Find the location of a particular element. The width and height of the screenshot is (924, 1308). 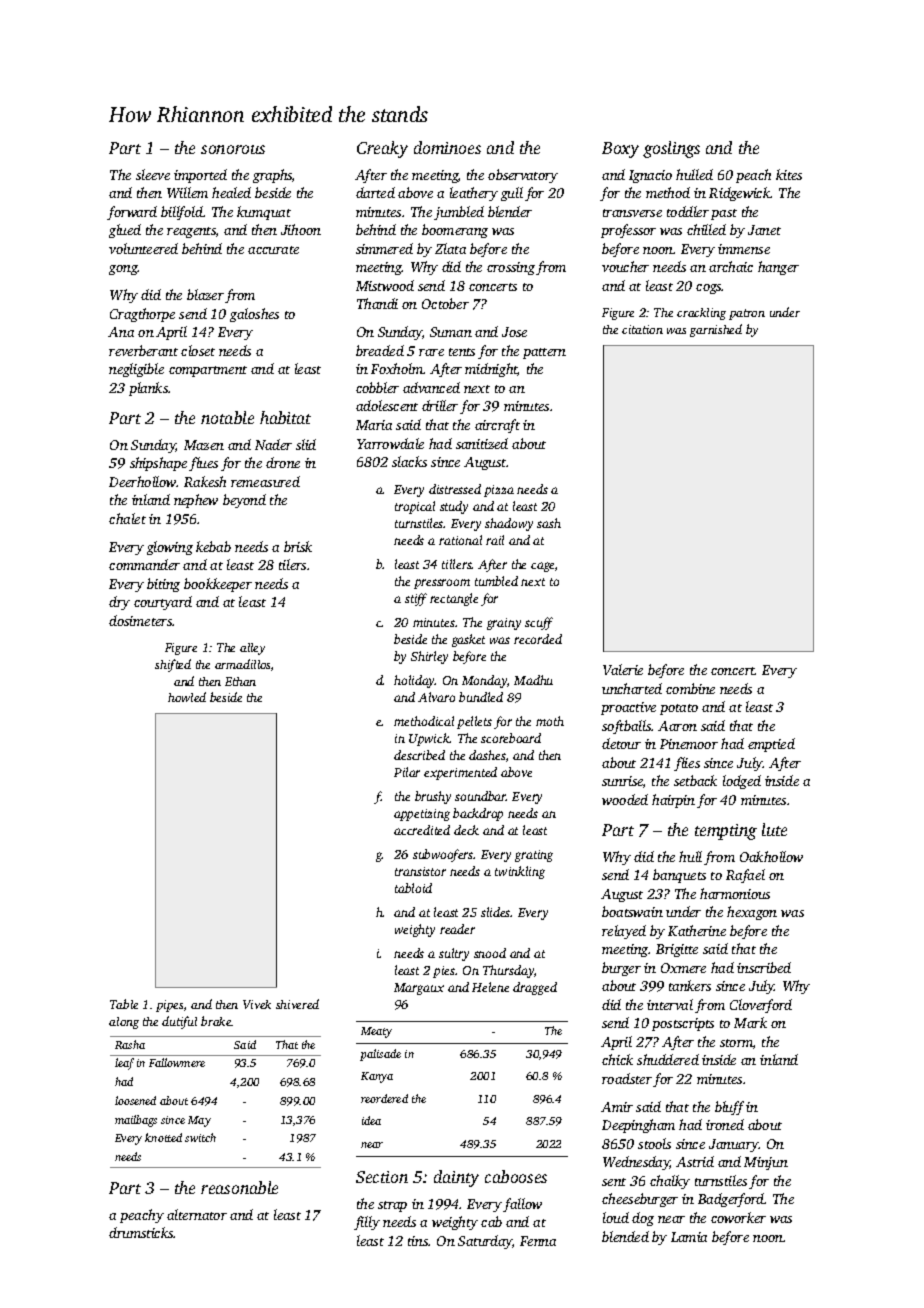

holiday is located at coordinates (414, 681).
